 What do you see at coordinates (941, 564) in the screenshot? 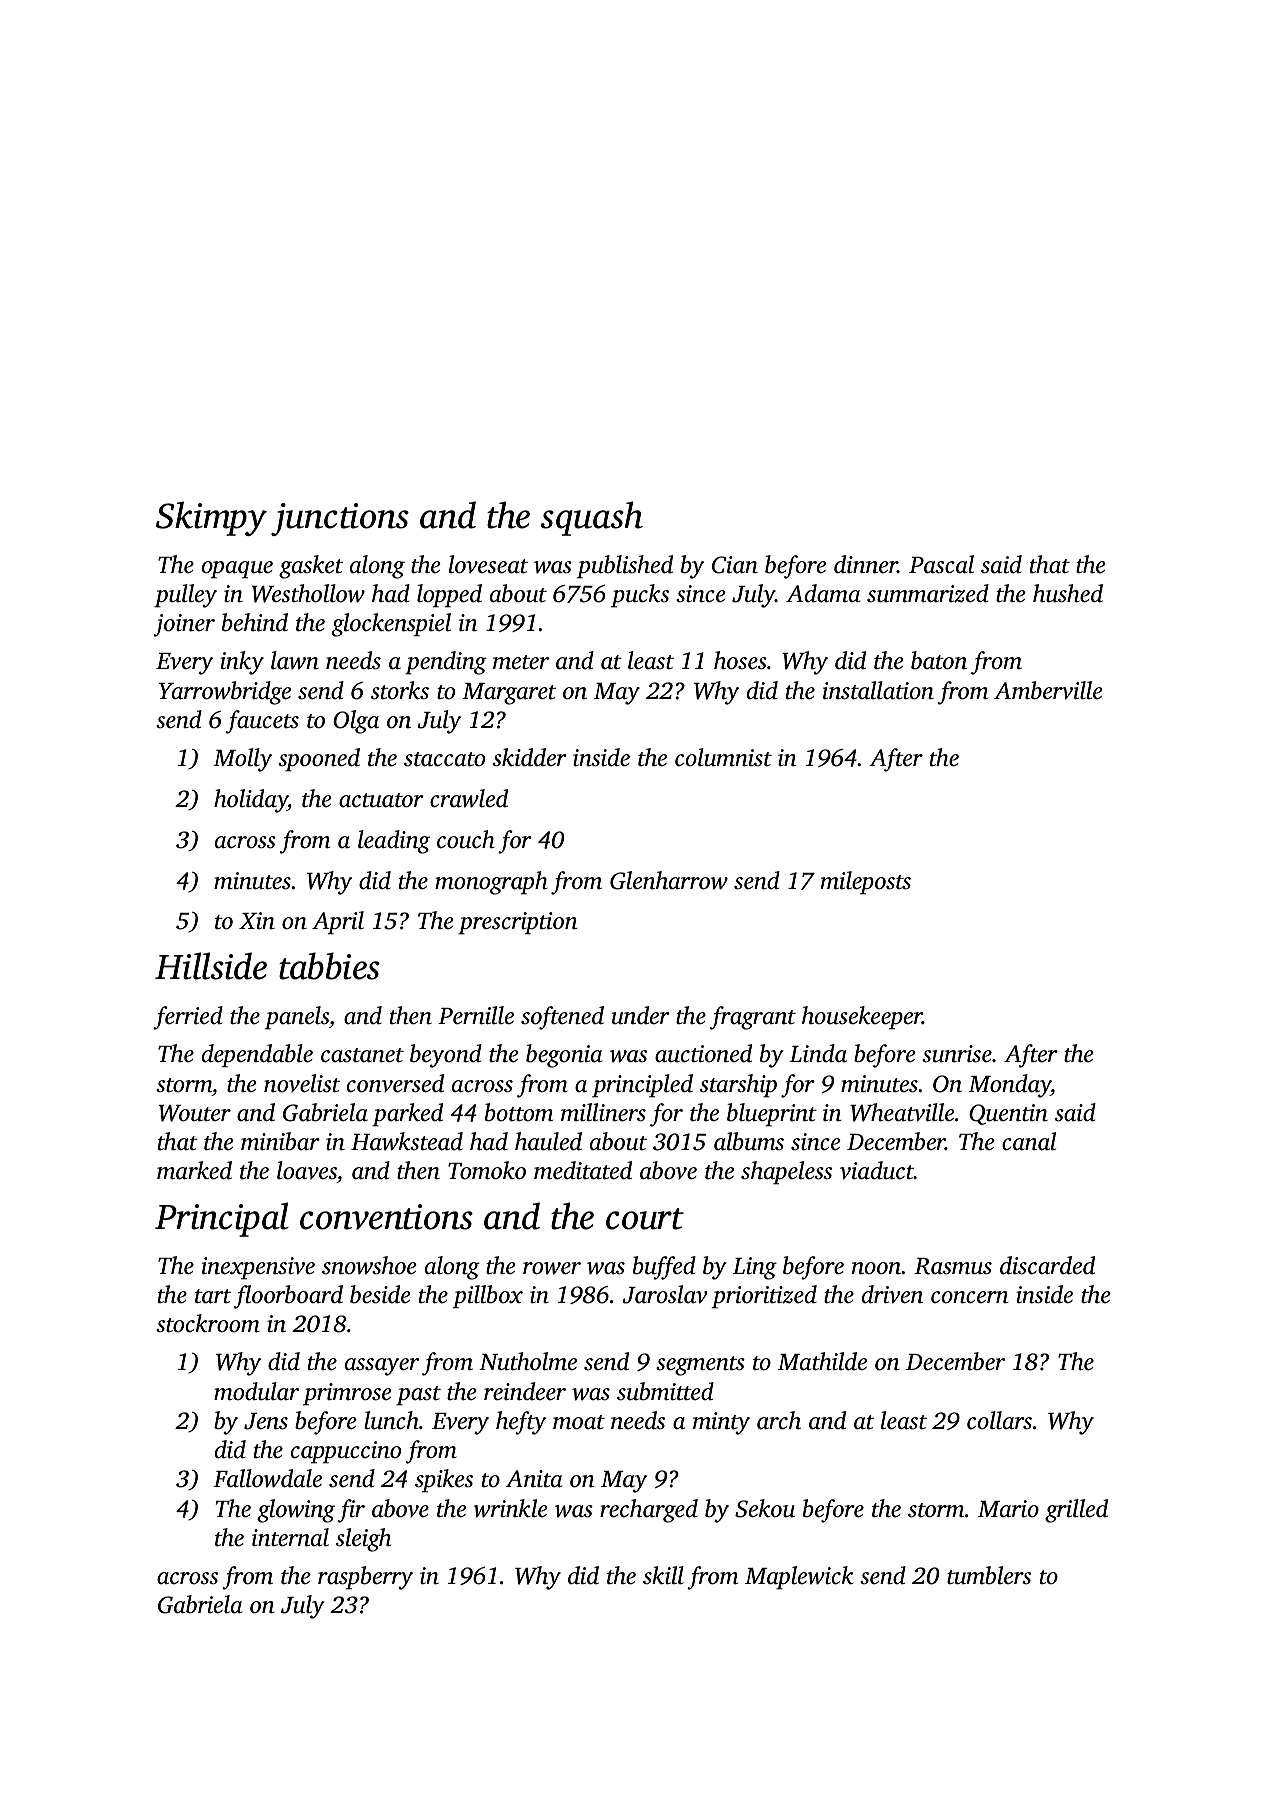
I see `Pascal` at bounding box center [941, 564].
